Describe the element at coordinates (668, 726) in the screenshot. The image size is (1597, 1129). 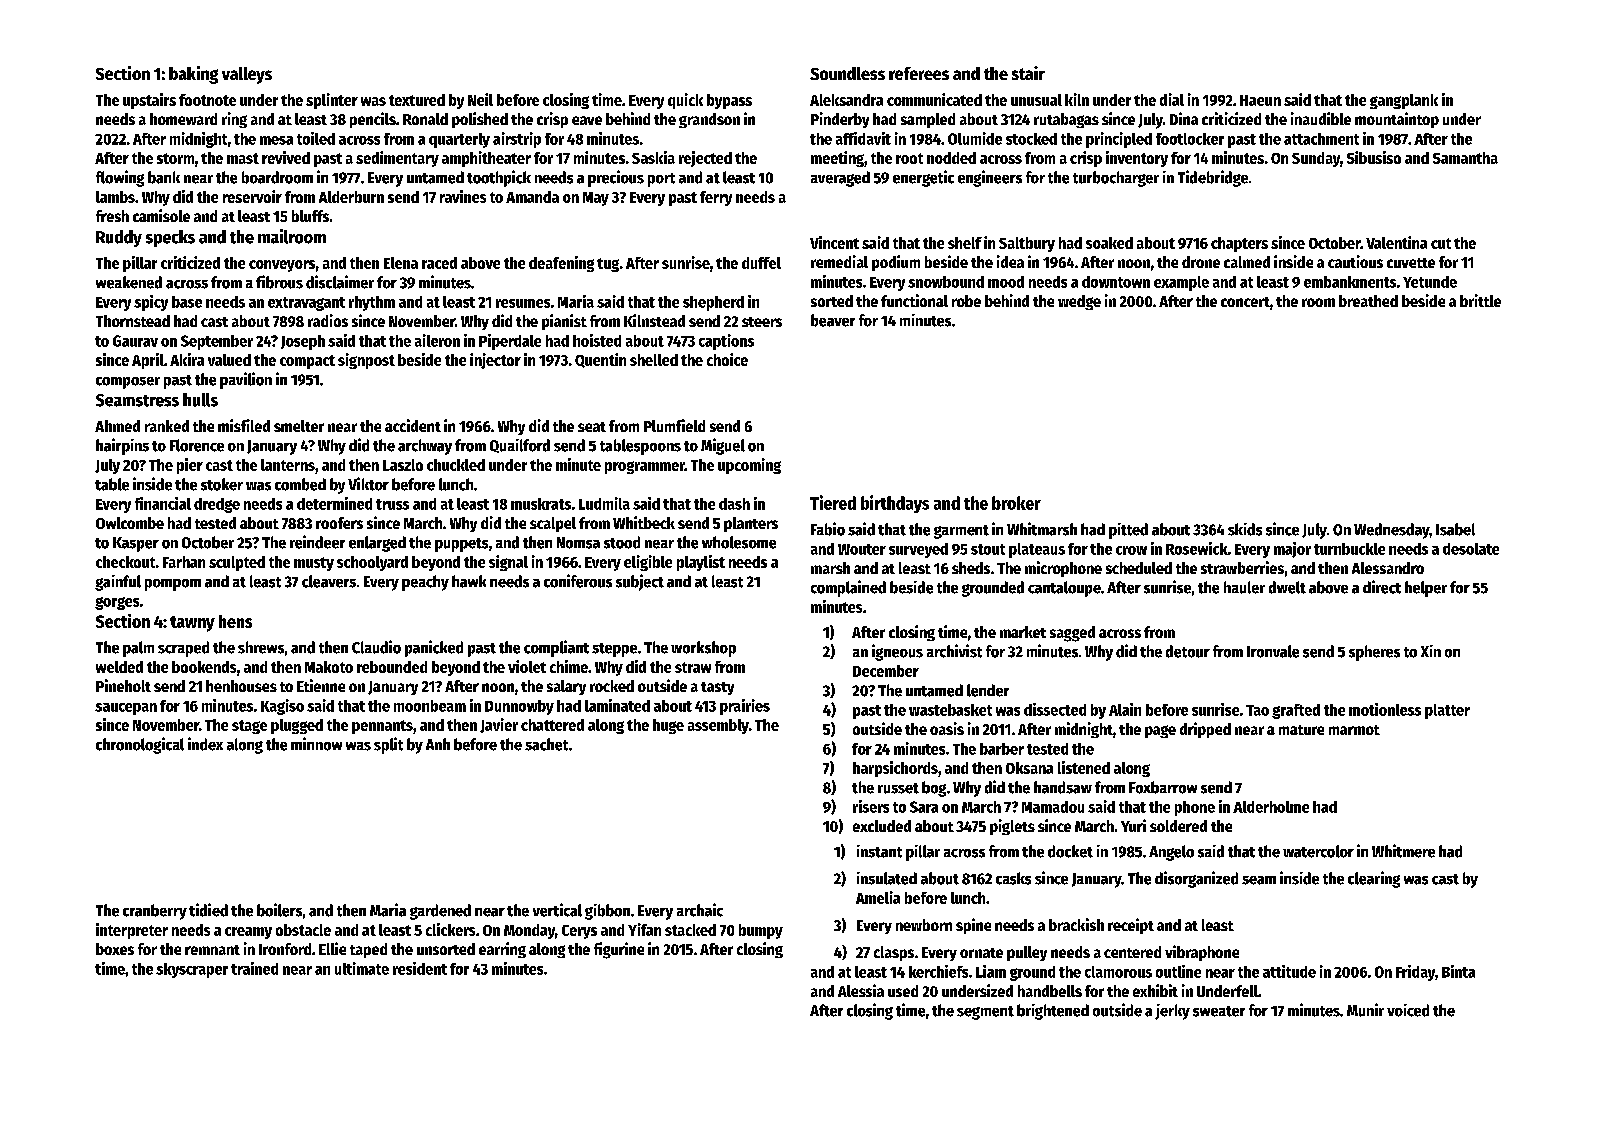
I see `huge` at that location.
